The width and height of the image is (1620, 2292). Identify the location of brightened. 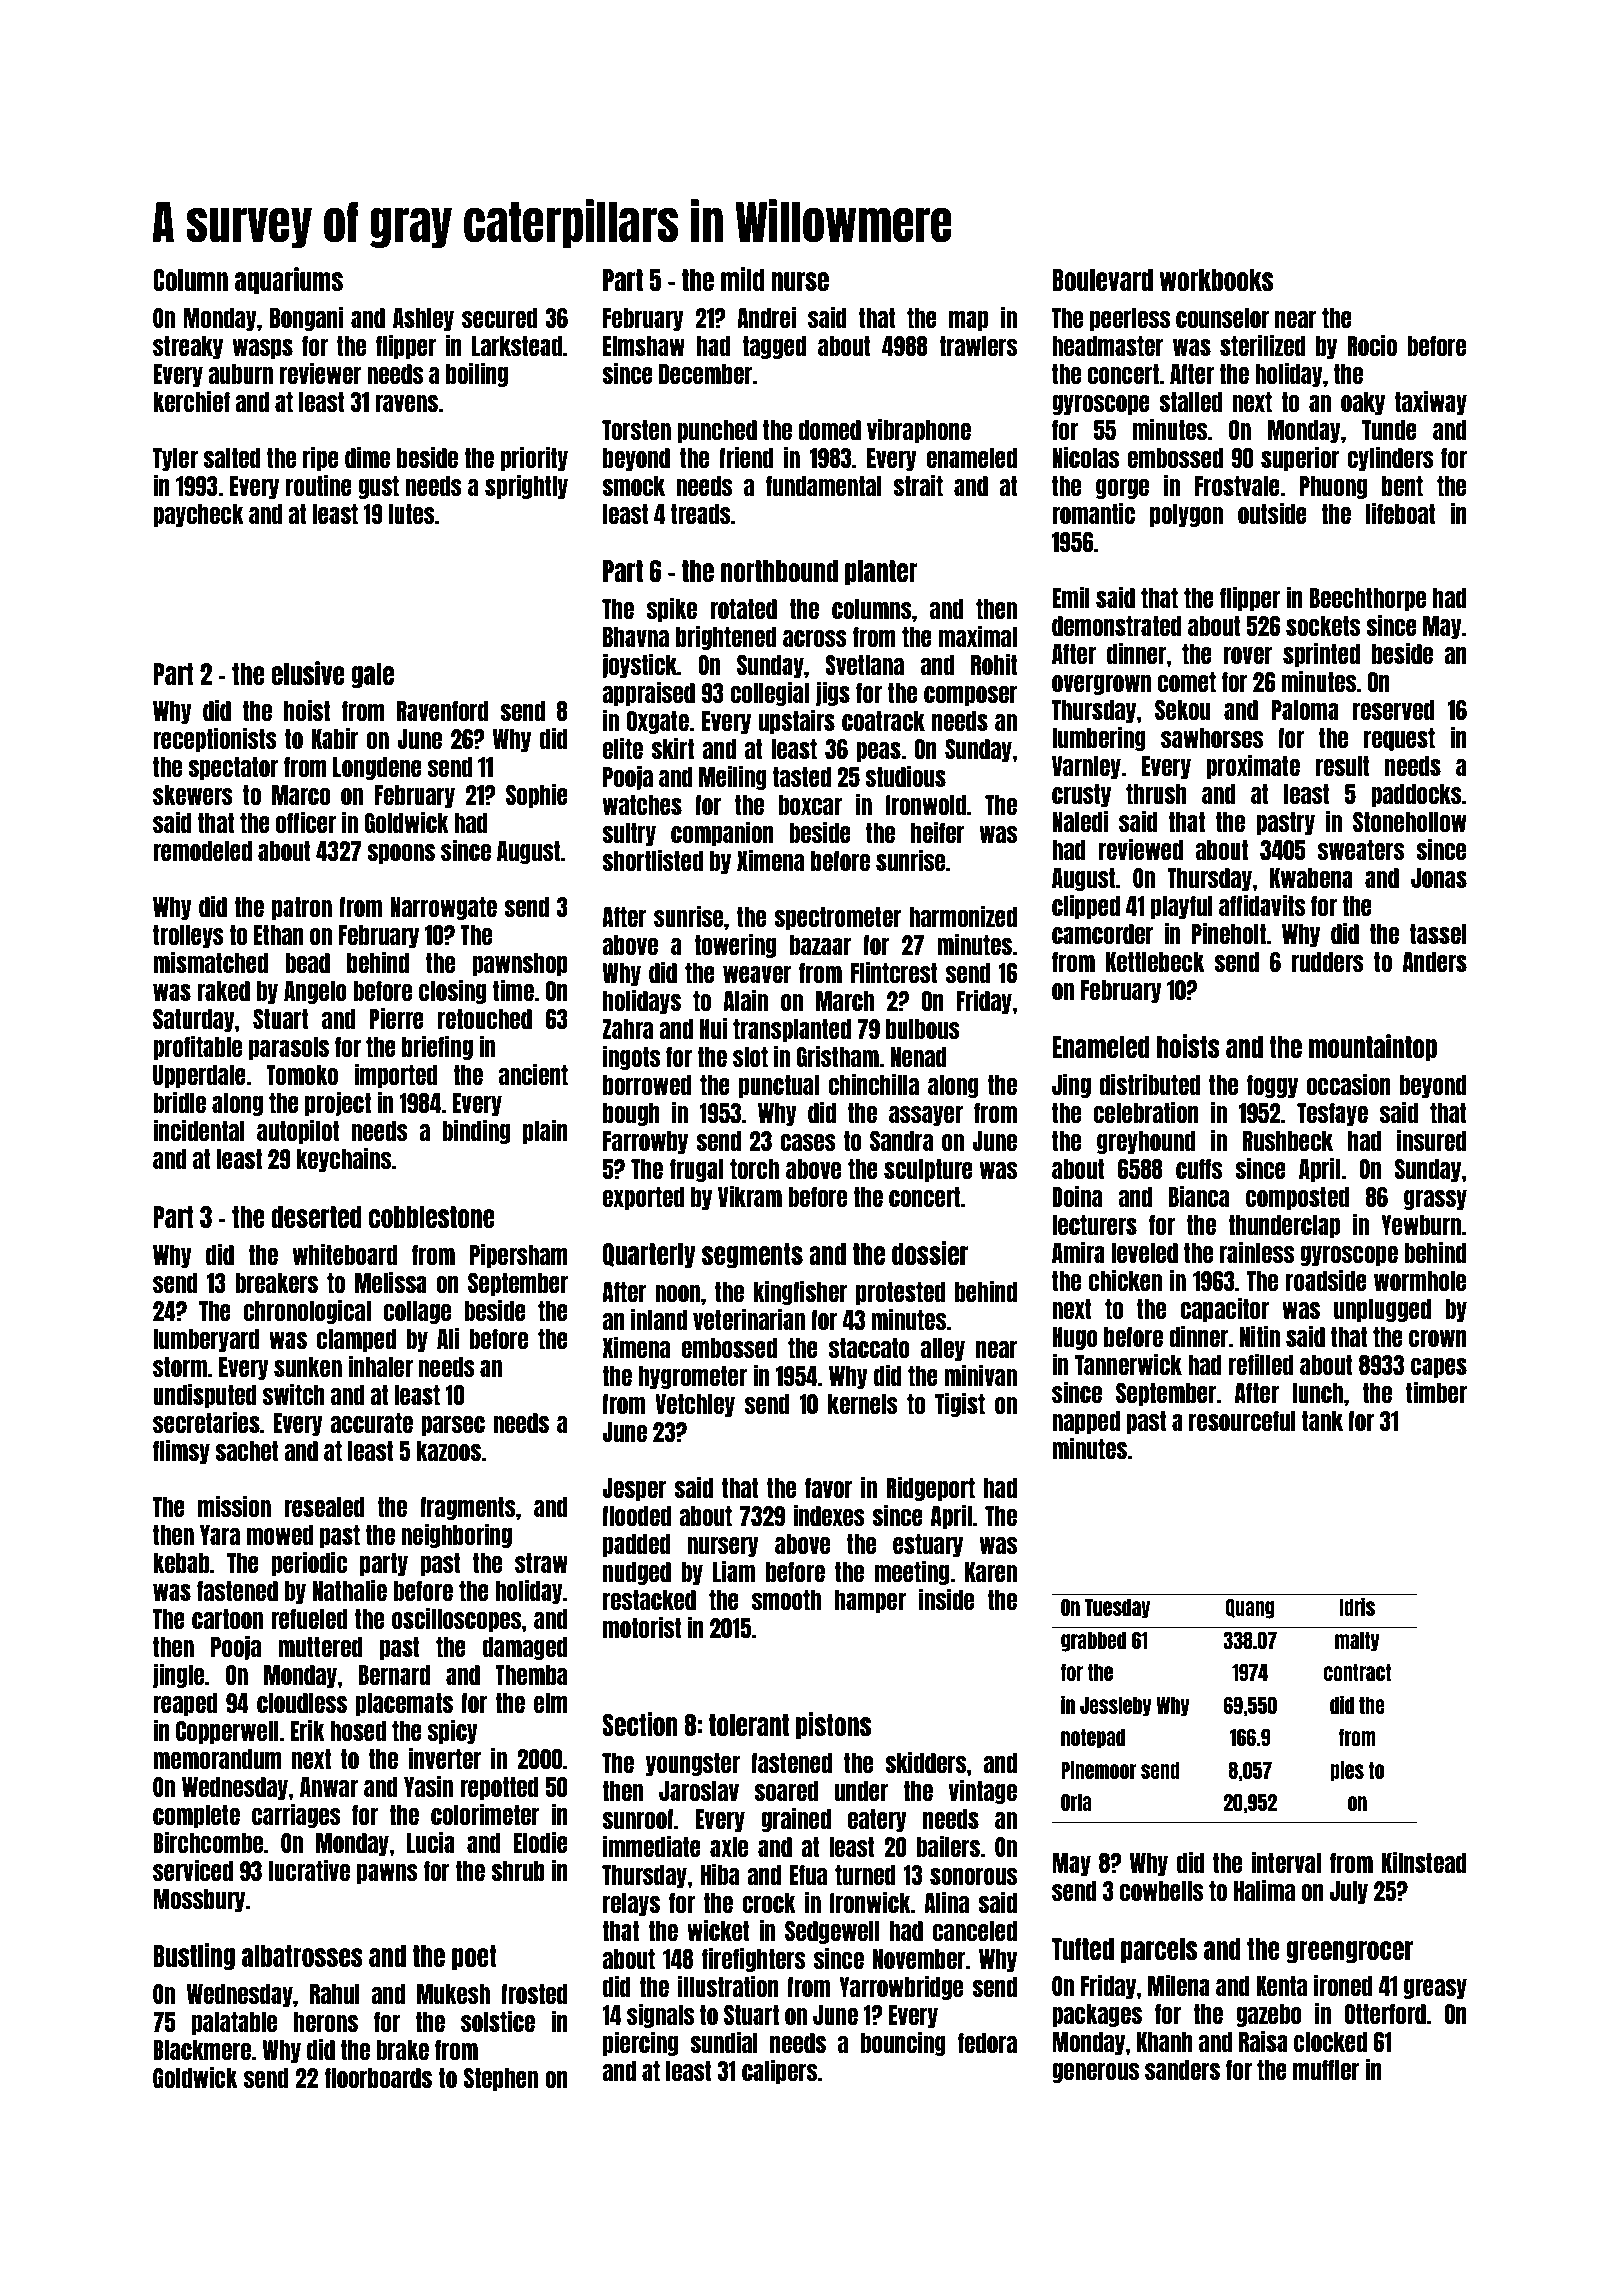
(726, 637).
